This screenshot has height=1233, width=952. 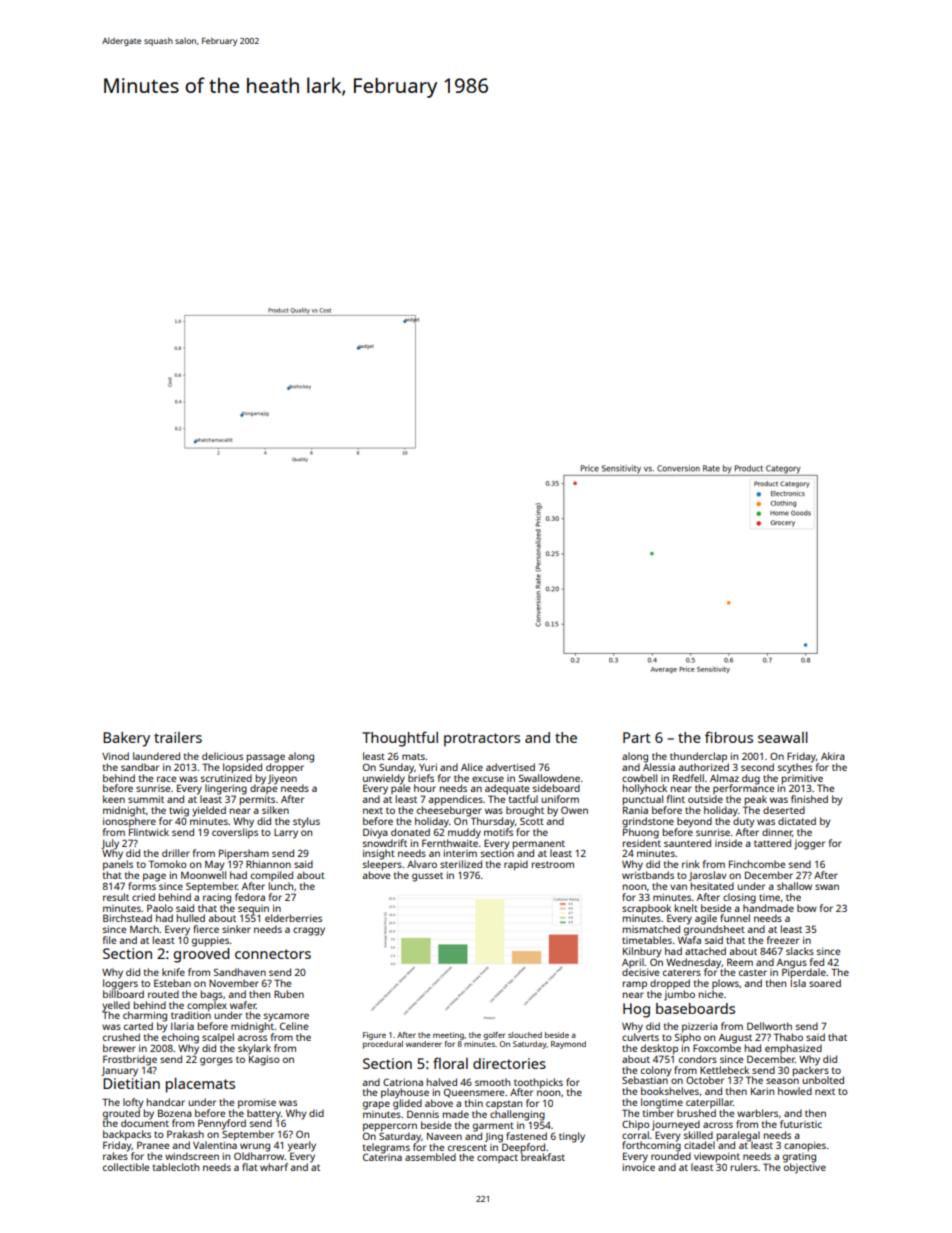 What do you see at coordinates (182, 1026) in the screenshot?
I see `Ilaria` at bounding box center [182, 1026].
